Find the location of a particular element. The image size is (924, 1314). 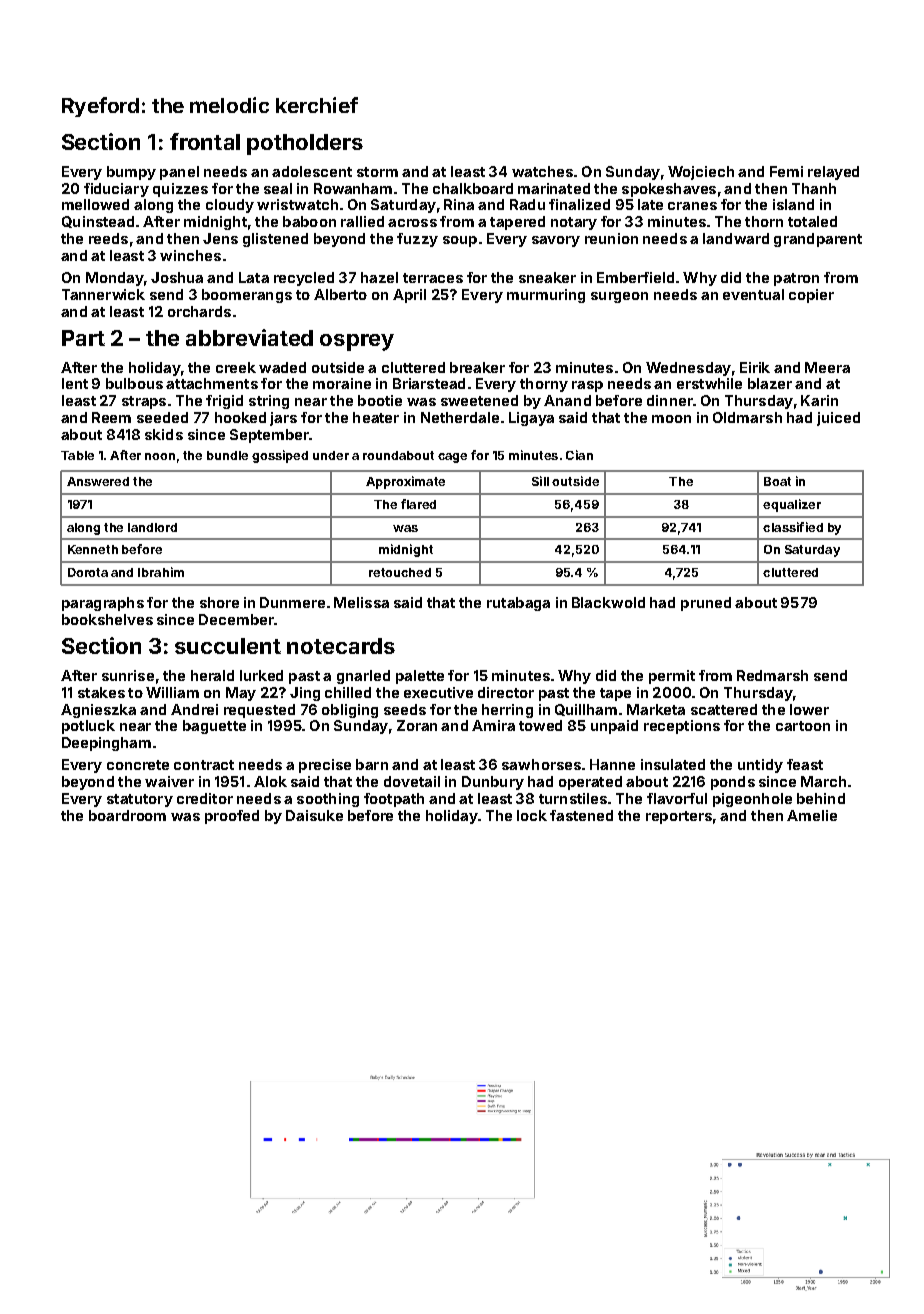

retouched is located at coordinates (400, 572).
